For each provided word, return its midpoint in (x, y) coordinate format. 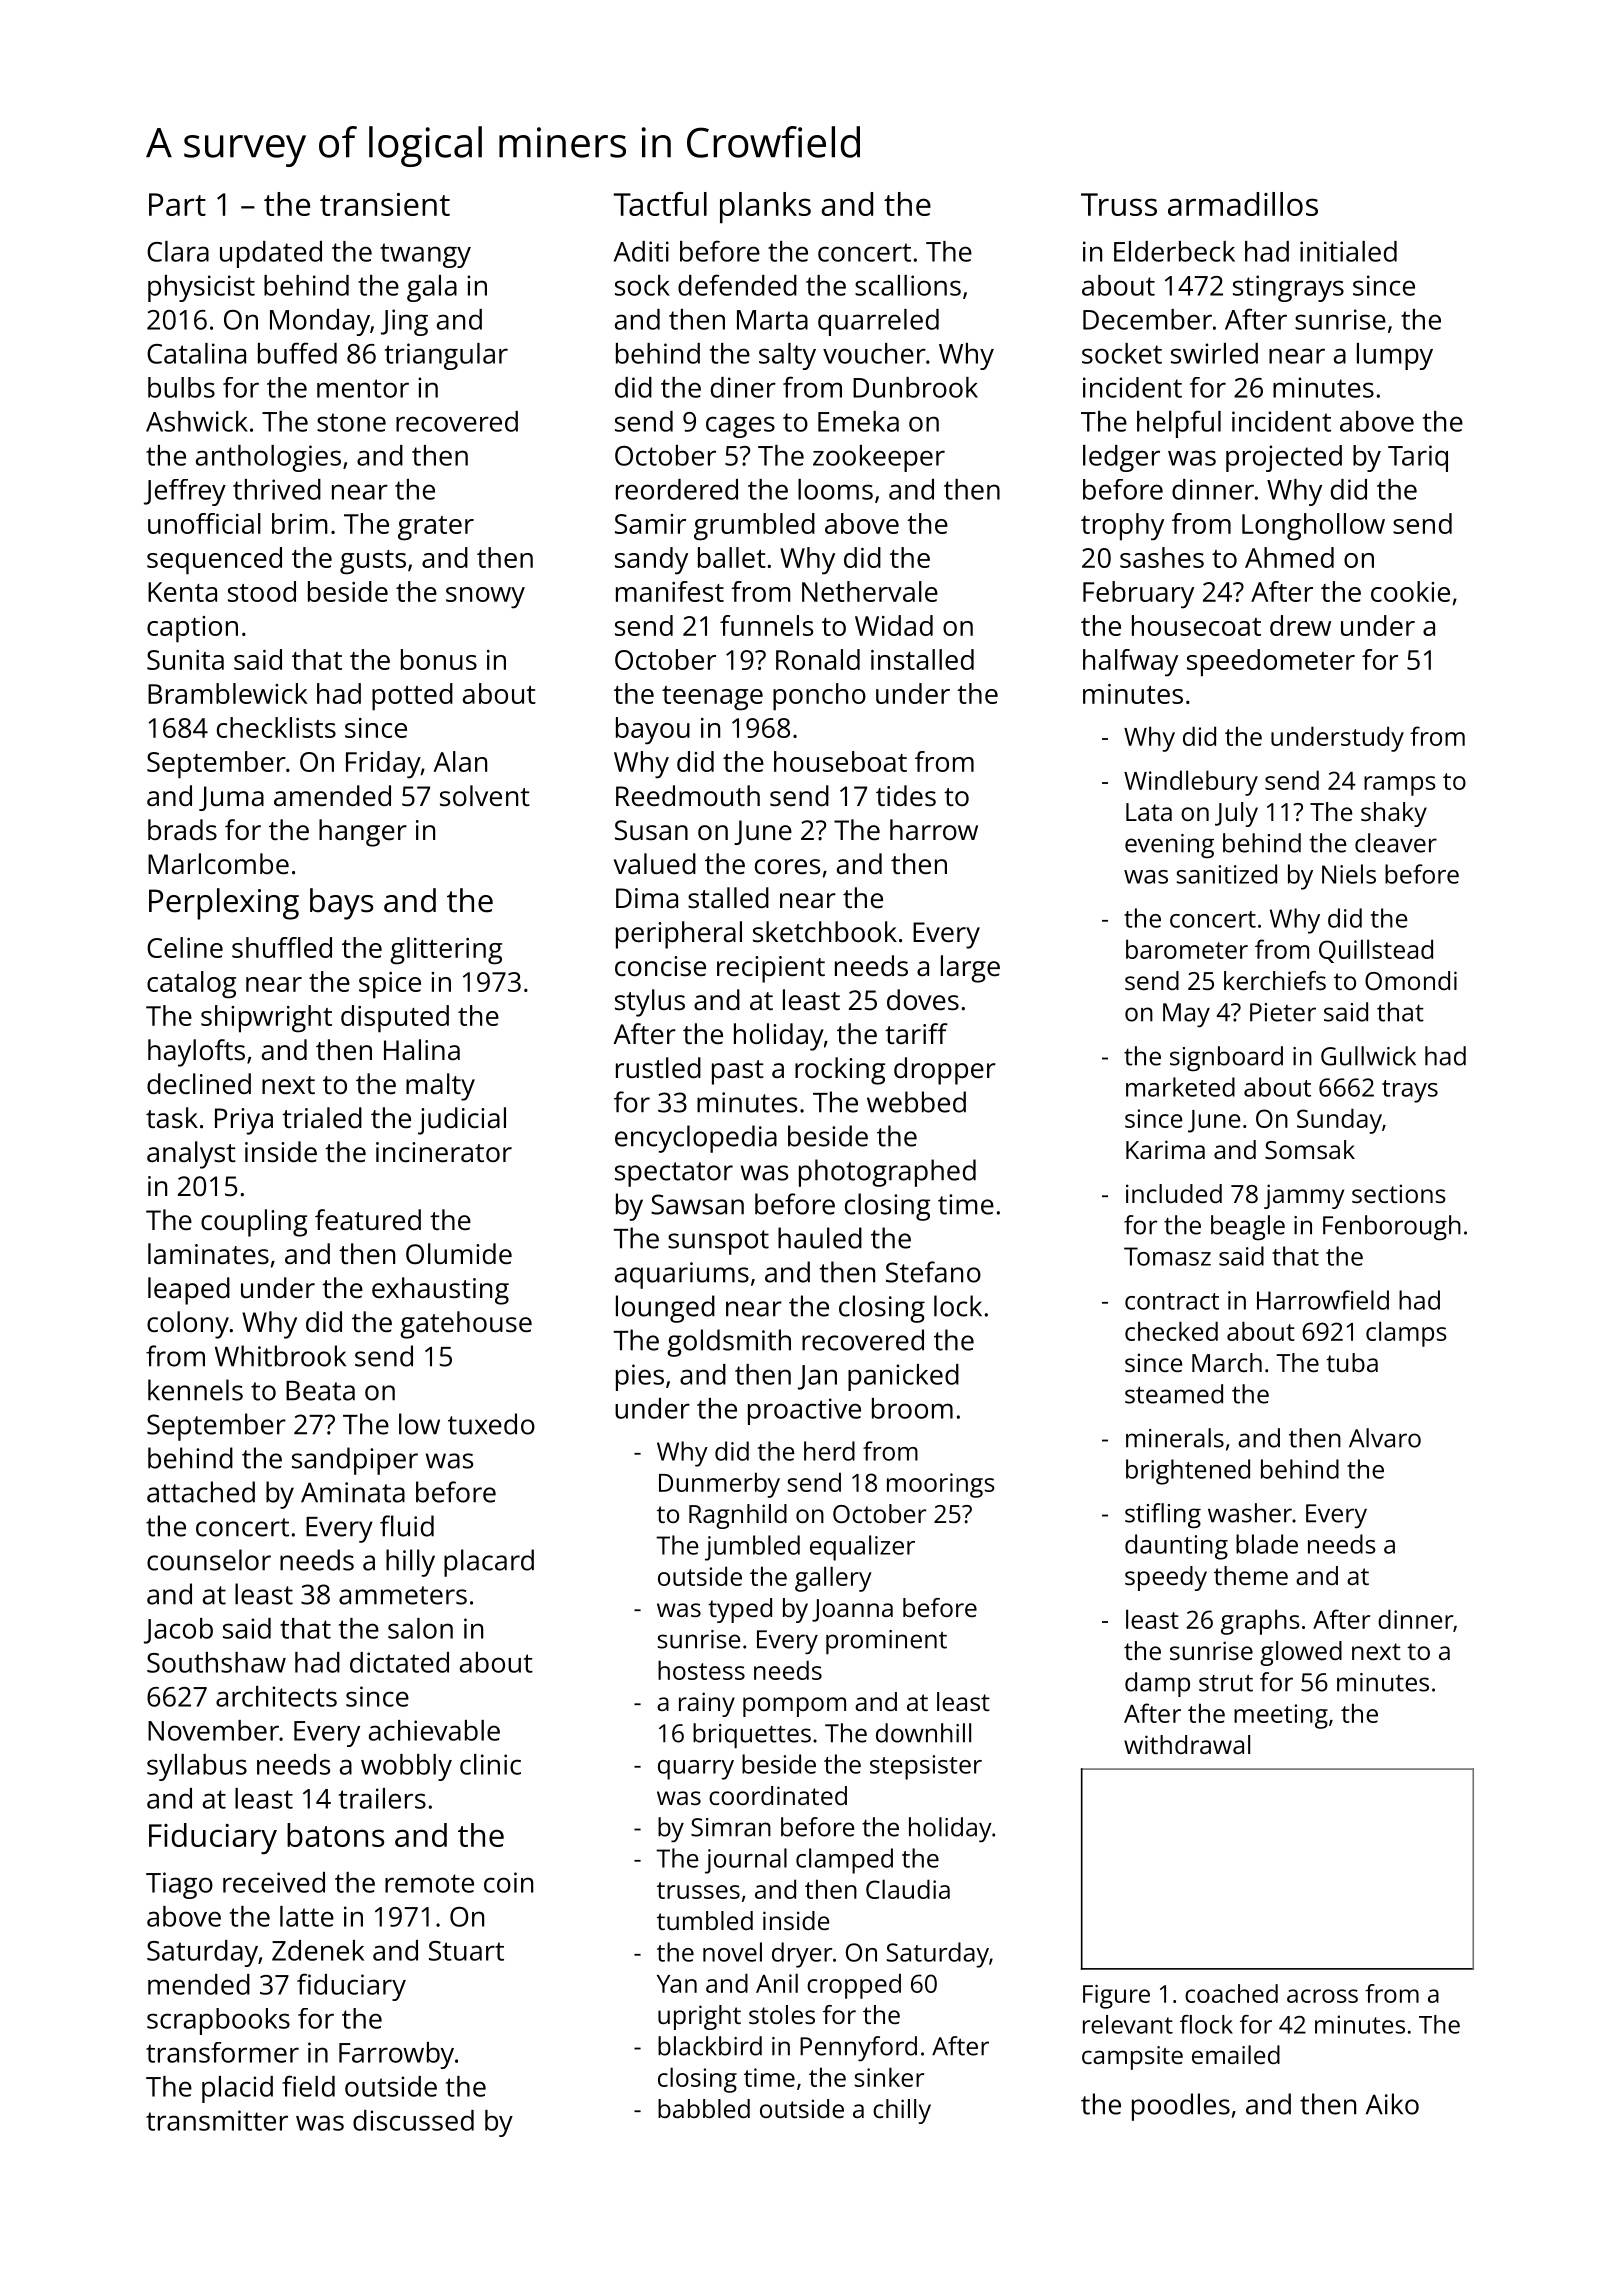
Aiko (1392, 2104)
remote (429, 1883)
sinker (889, 2077)
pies (640, 1377)
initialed (1348, 251)
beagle (1248, 1227)
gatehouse (466, 1325)
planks (765, 207)
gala (432, 288)
